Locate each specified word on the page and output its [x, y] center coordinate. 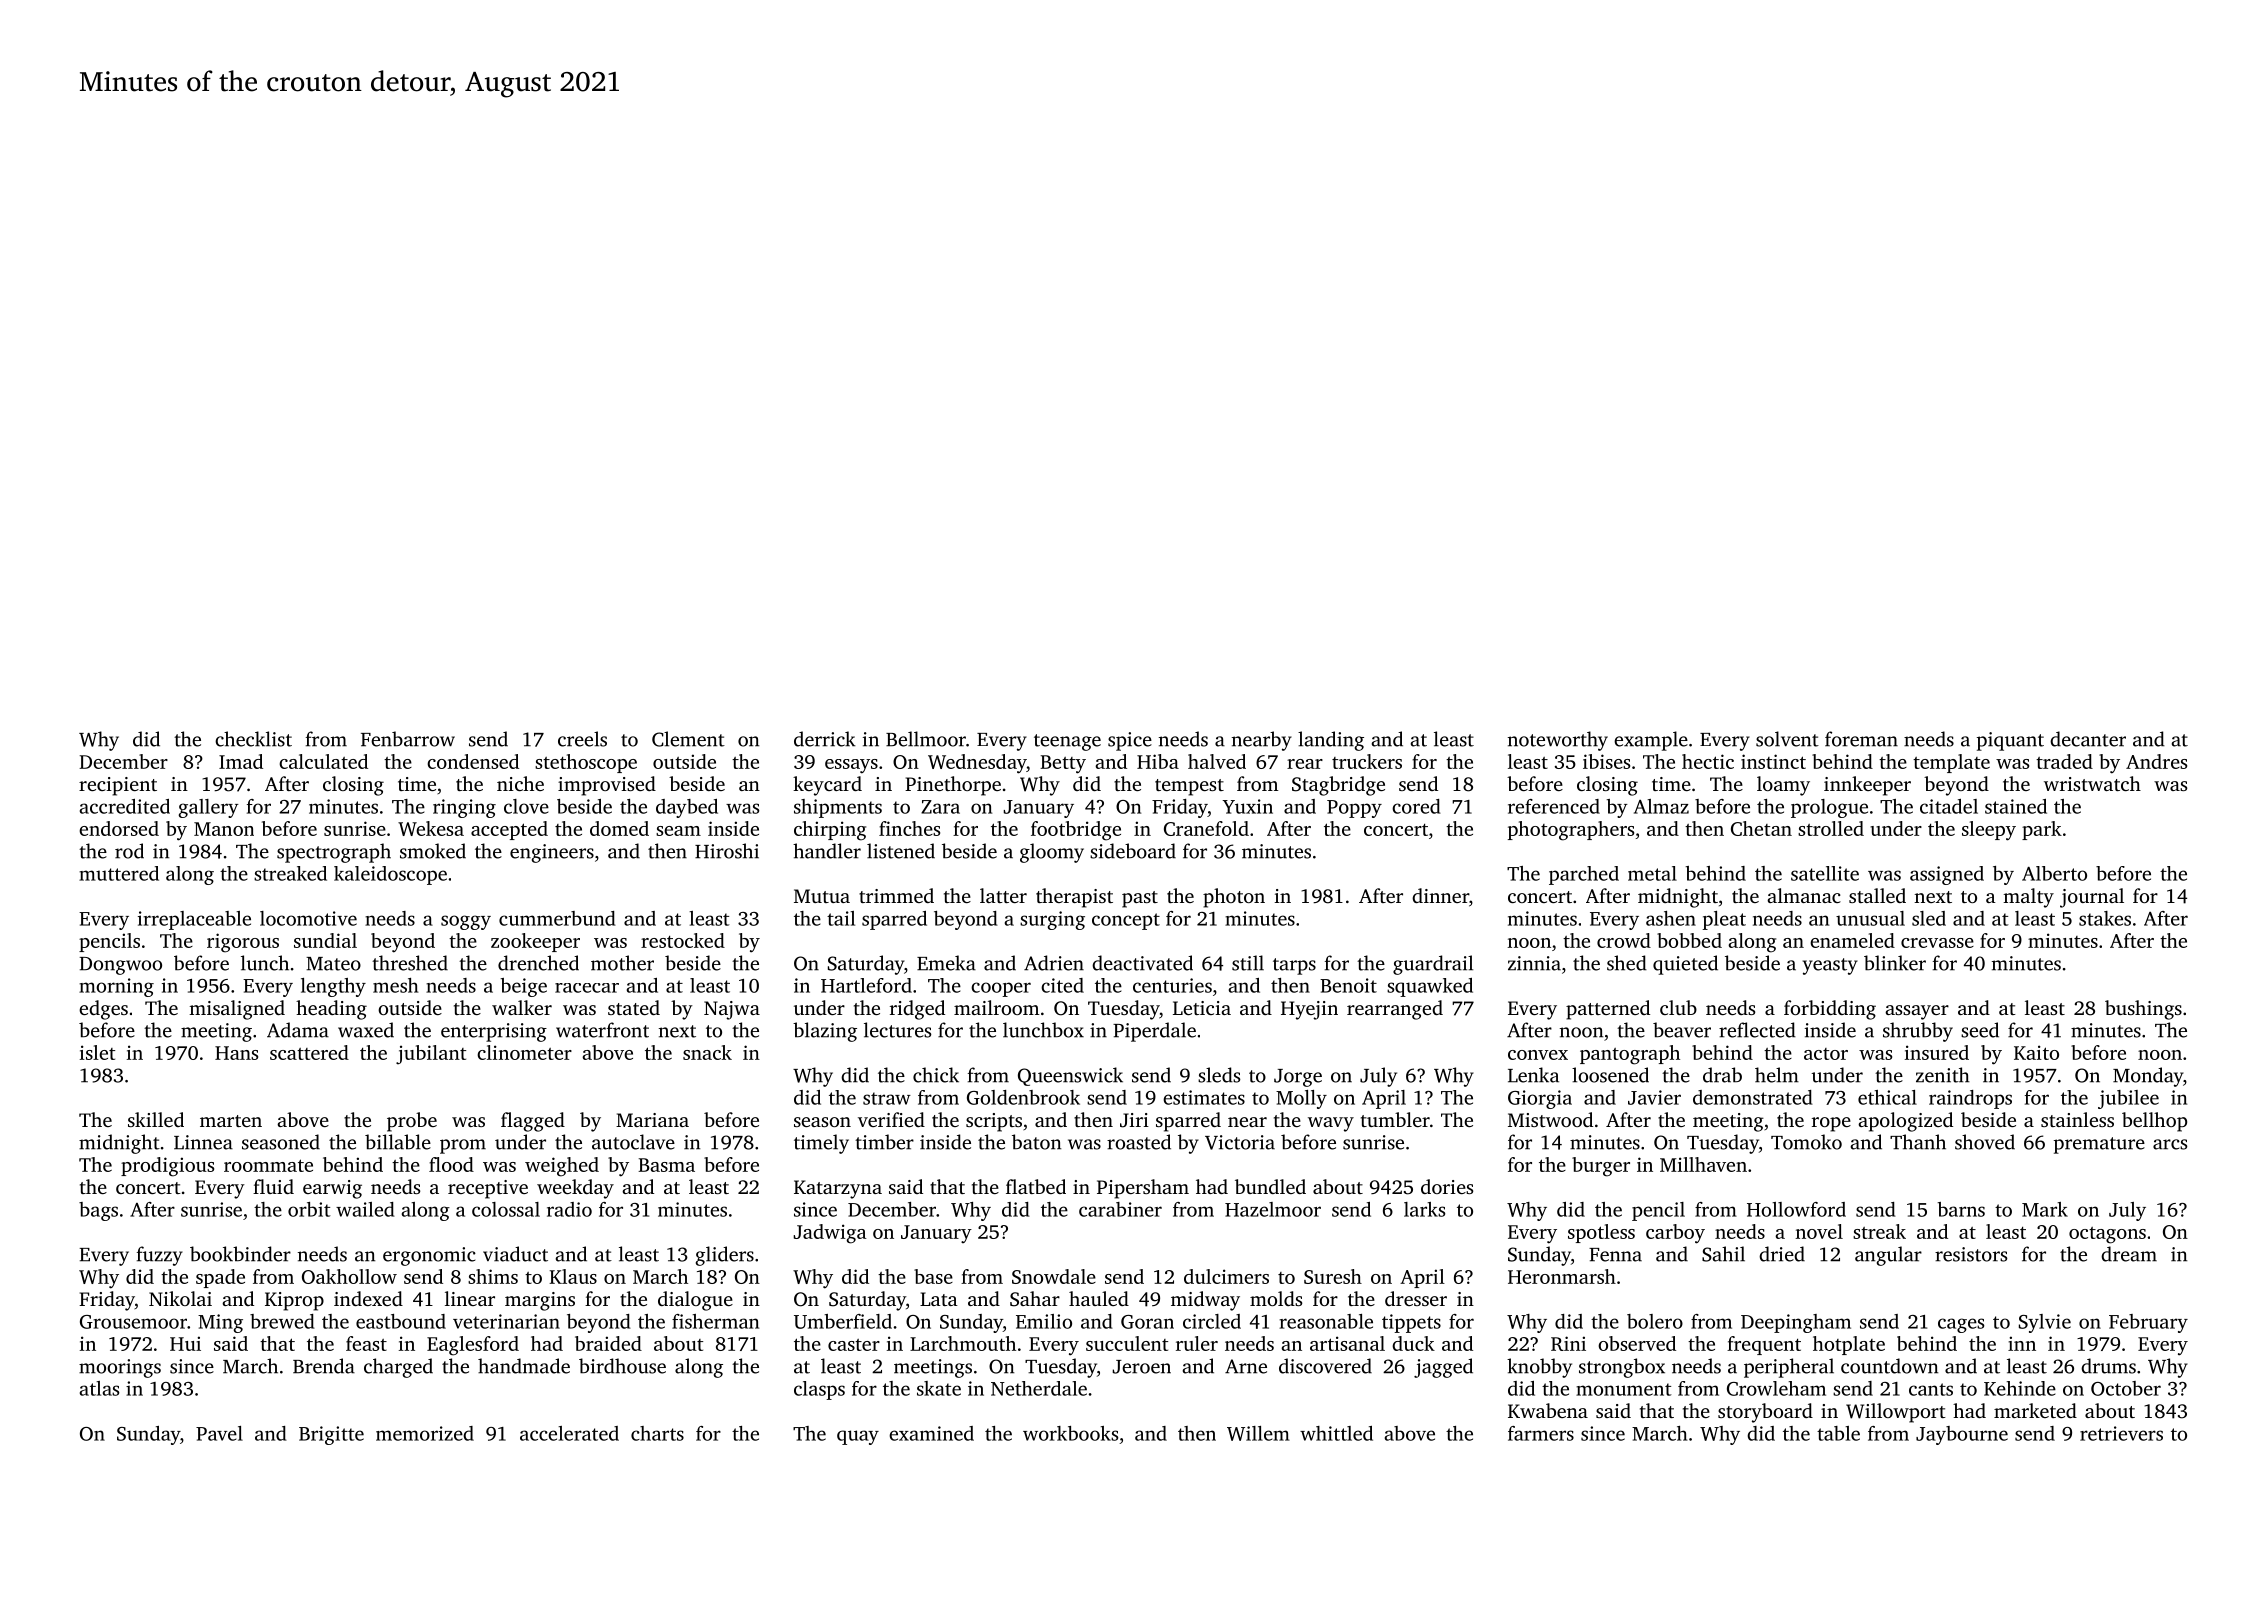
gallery [209, 808]
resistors [1971, 1254]
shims [493, 1276]
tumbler [1395, 1119]
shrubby [1918, 1032]
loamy [1783, 786]
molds [1276, 1298]
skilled [156, 1119]
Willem [1258, 1433]
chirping [830, 831]
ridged [917, 1010]
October [2126, 1388]
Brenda [324, 1366]
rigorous [243, 943]
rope [1831, 1124]
